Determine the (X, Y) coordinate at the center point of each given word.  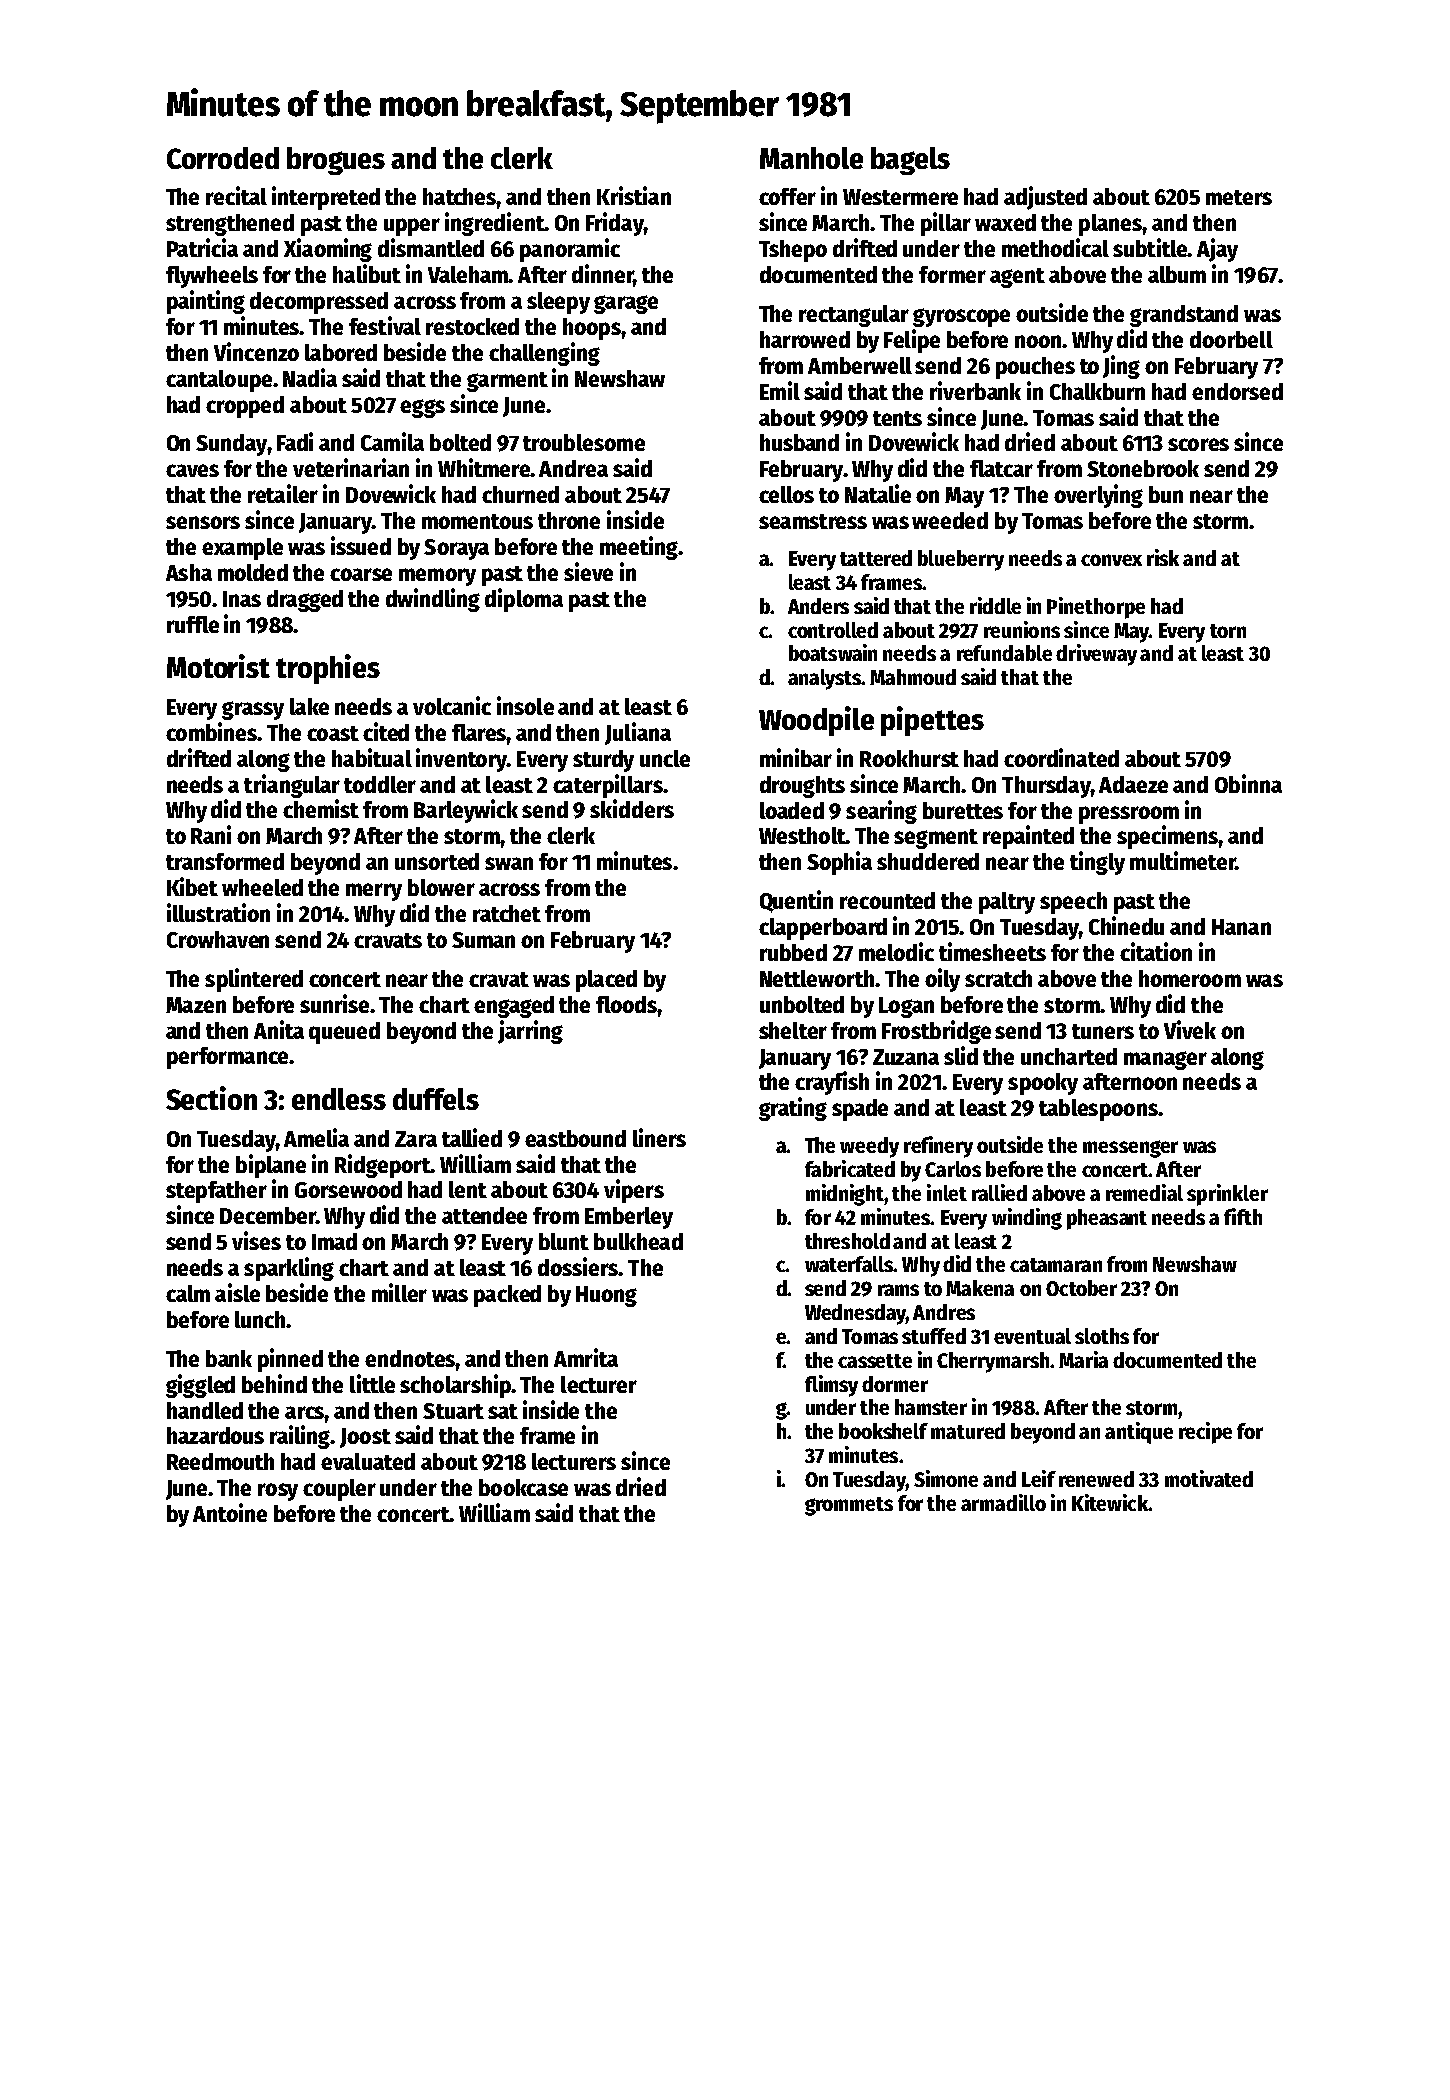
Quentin (796, 901)
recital (236, 195)
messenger (1130, 1149)
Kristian (634, 195)
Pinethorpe (1096, 608)
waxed (1005, 222)
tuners (1103, 1031)
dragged (305, 601)
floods (626, 1004)
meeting (639, 548)
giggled (200, 1386)
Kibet (192, 886)
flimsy (831, 1386)
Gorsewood (348, 1189)
